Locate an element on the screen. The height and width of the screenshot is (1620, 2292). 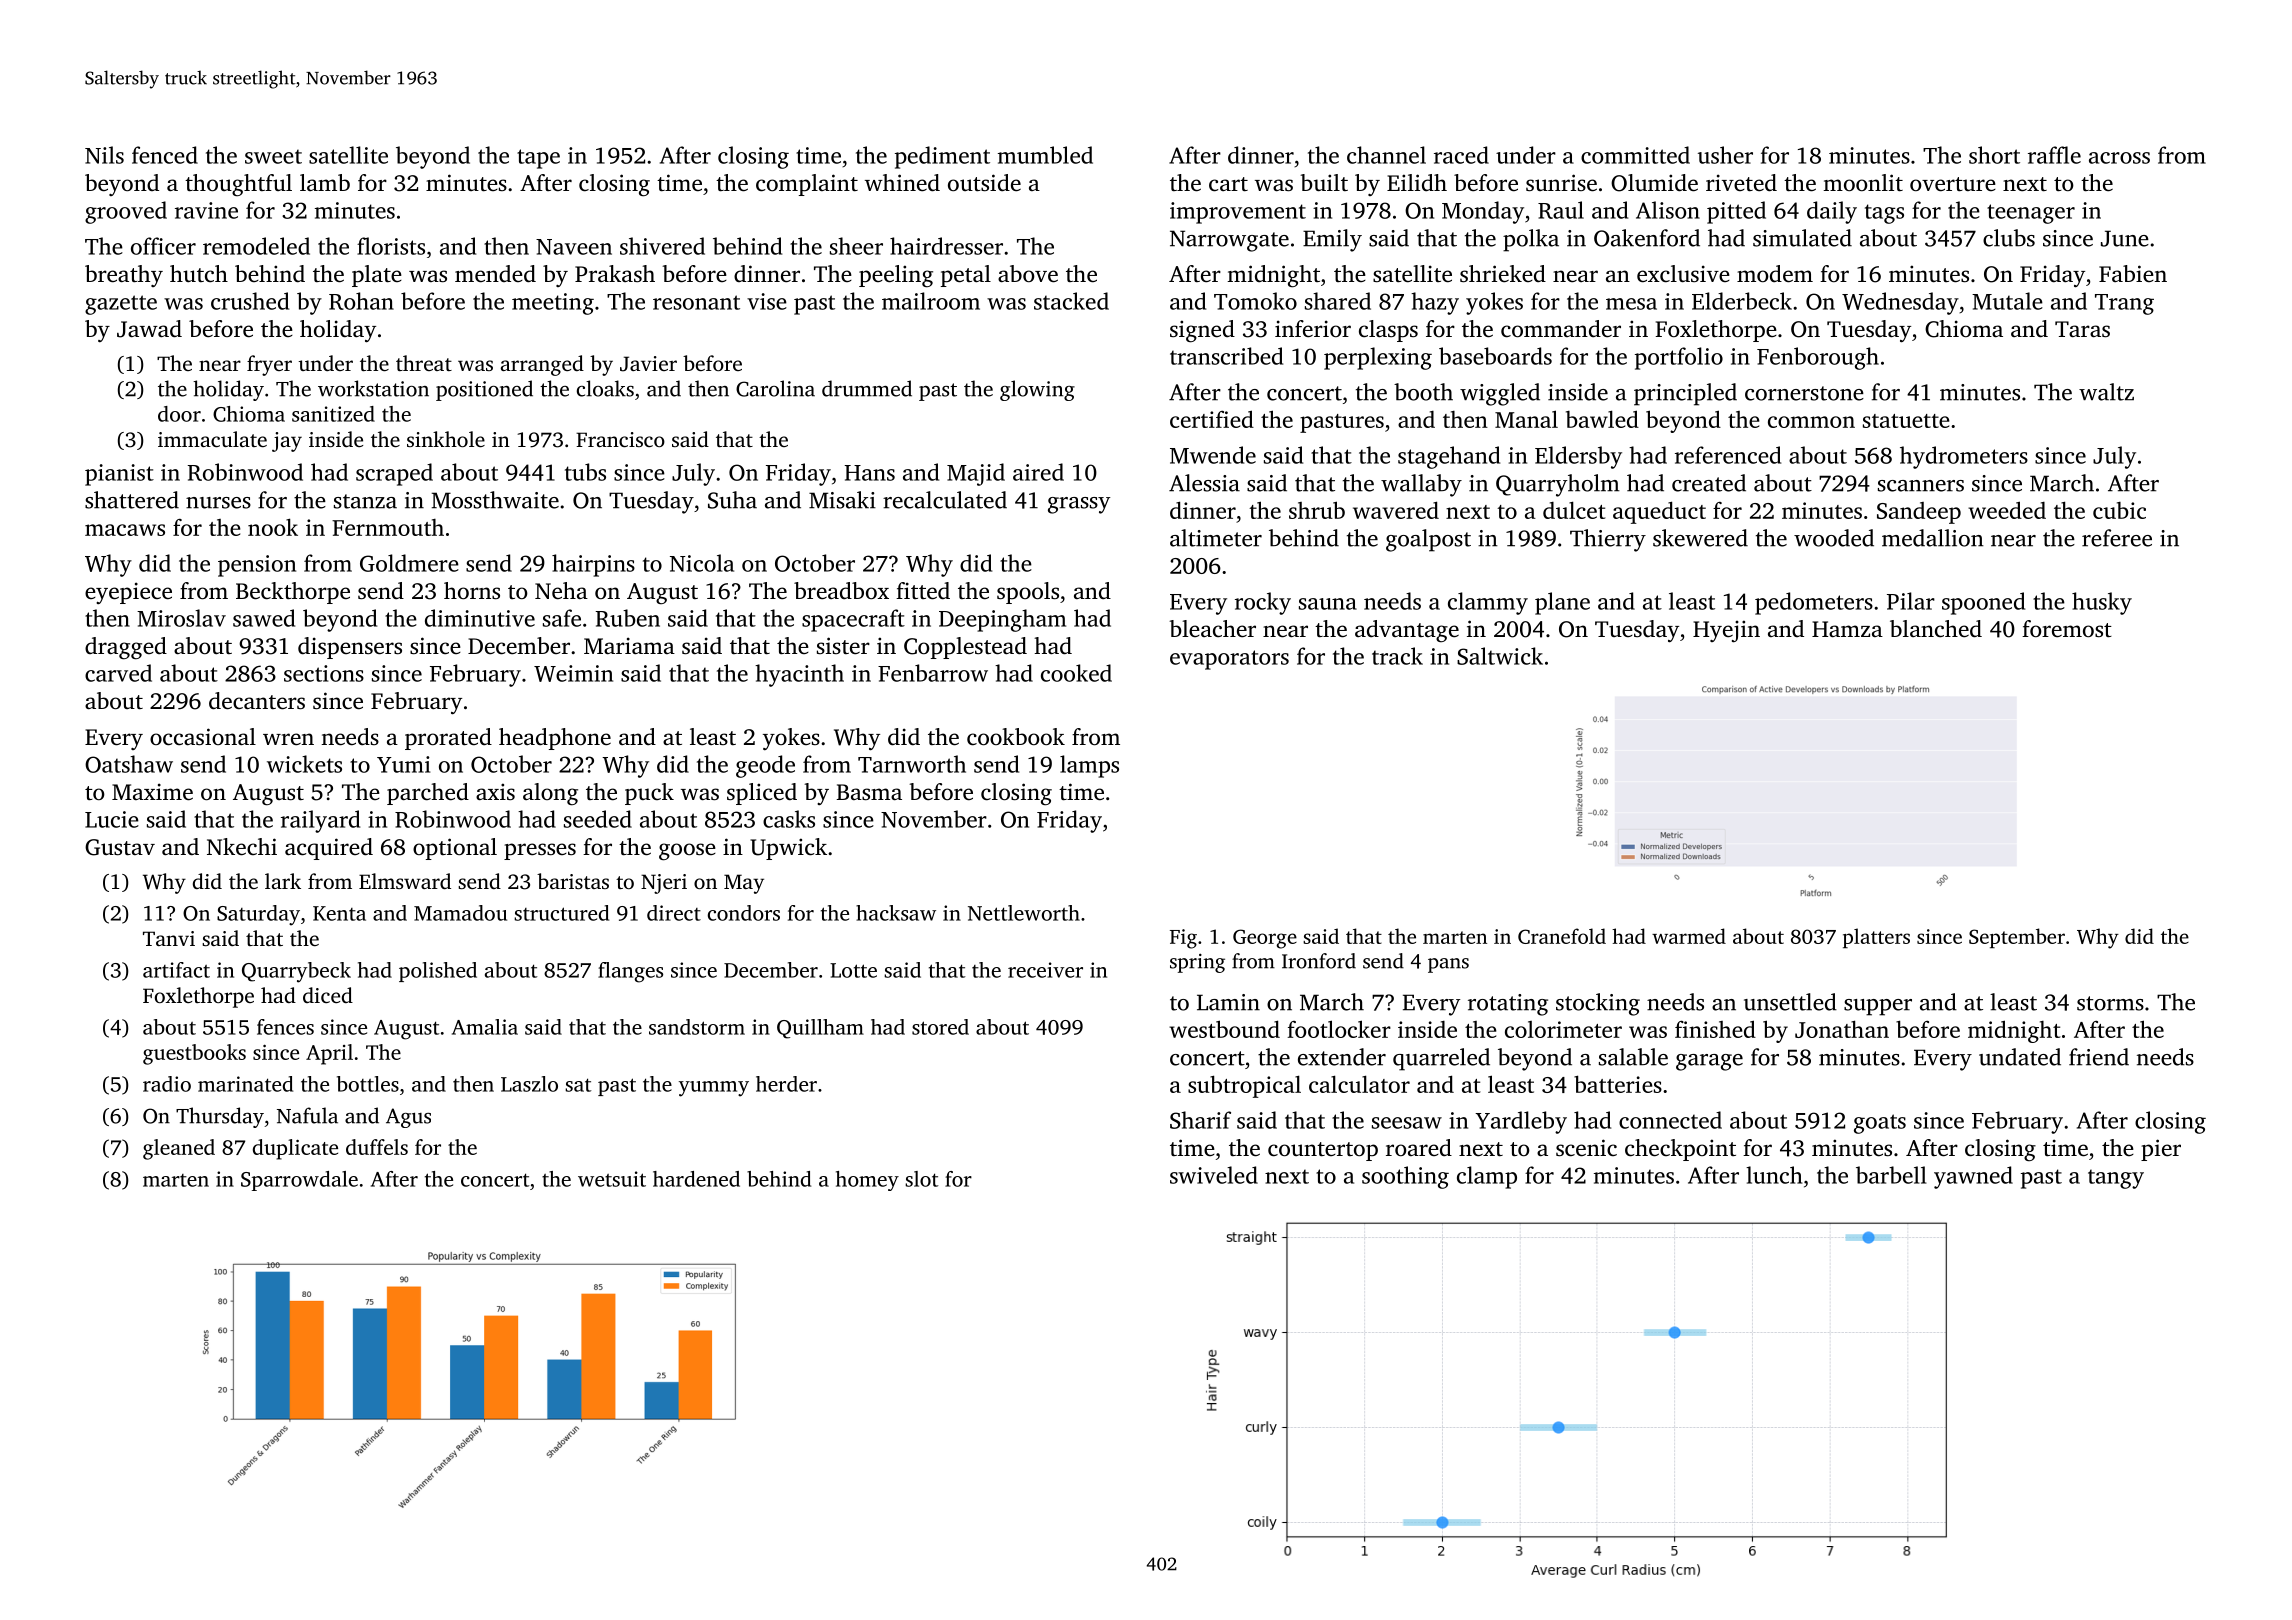
glowing is located at coordinates (1037, 390).
